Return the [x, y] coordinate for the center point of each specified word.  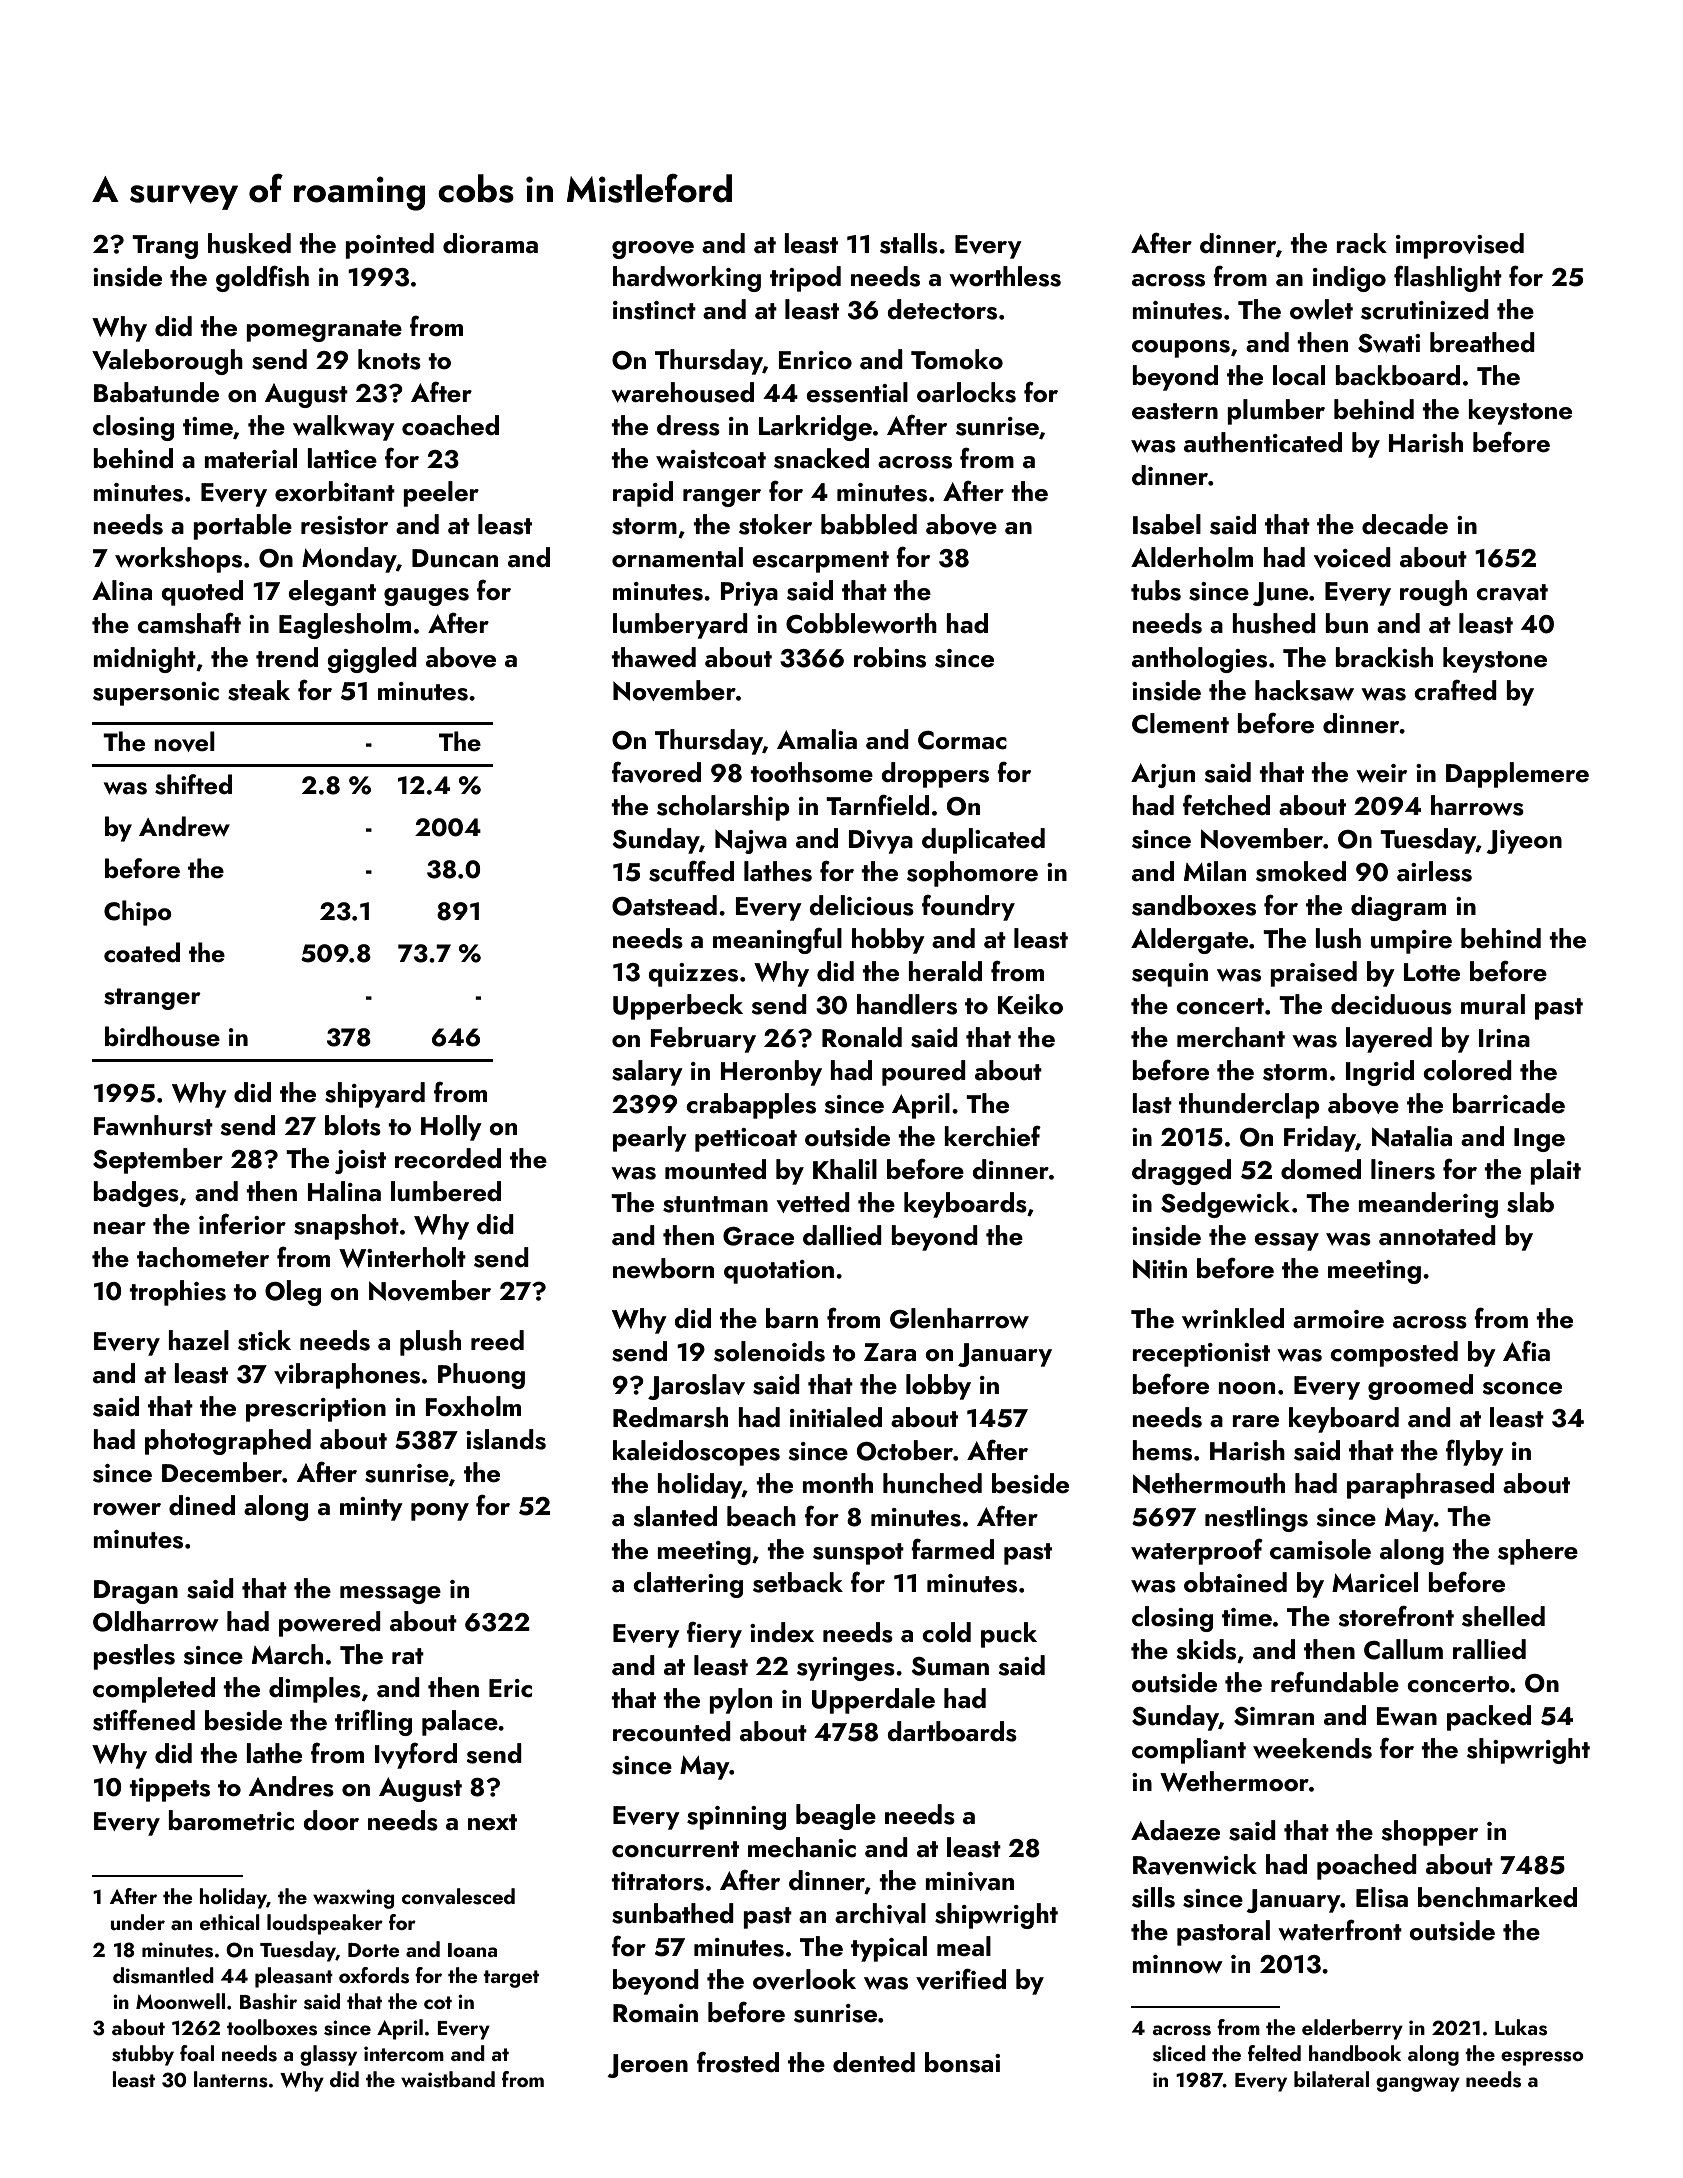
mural [1493, 1004]
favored [656, 772]
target [511, 1979]
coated [142, 952]
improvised [1460, 246]
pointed [389, 246]
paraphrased [1420, 1486]
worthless [1005, 276]
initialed [836, 1417]
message [390, 1595]
